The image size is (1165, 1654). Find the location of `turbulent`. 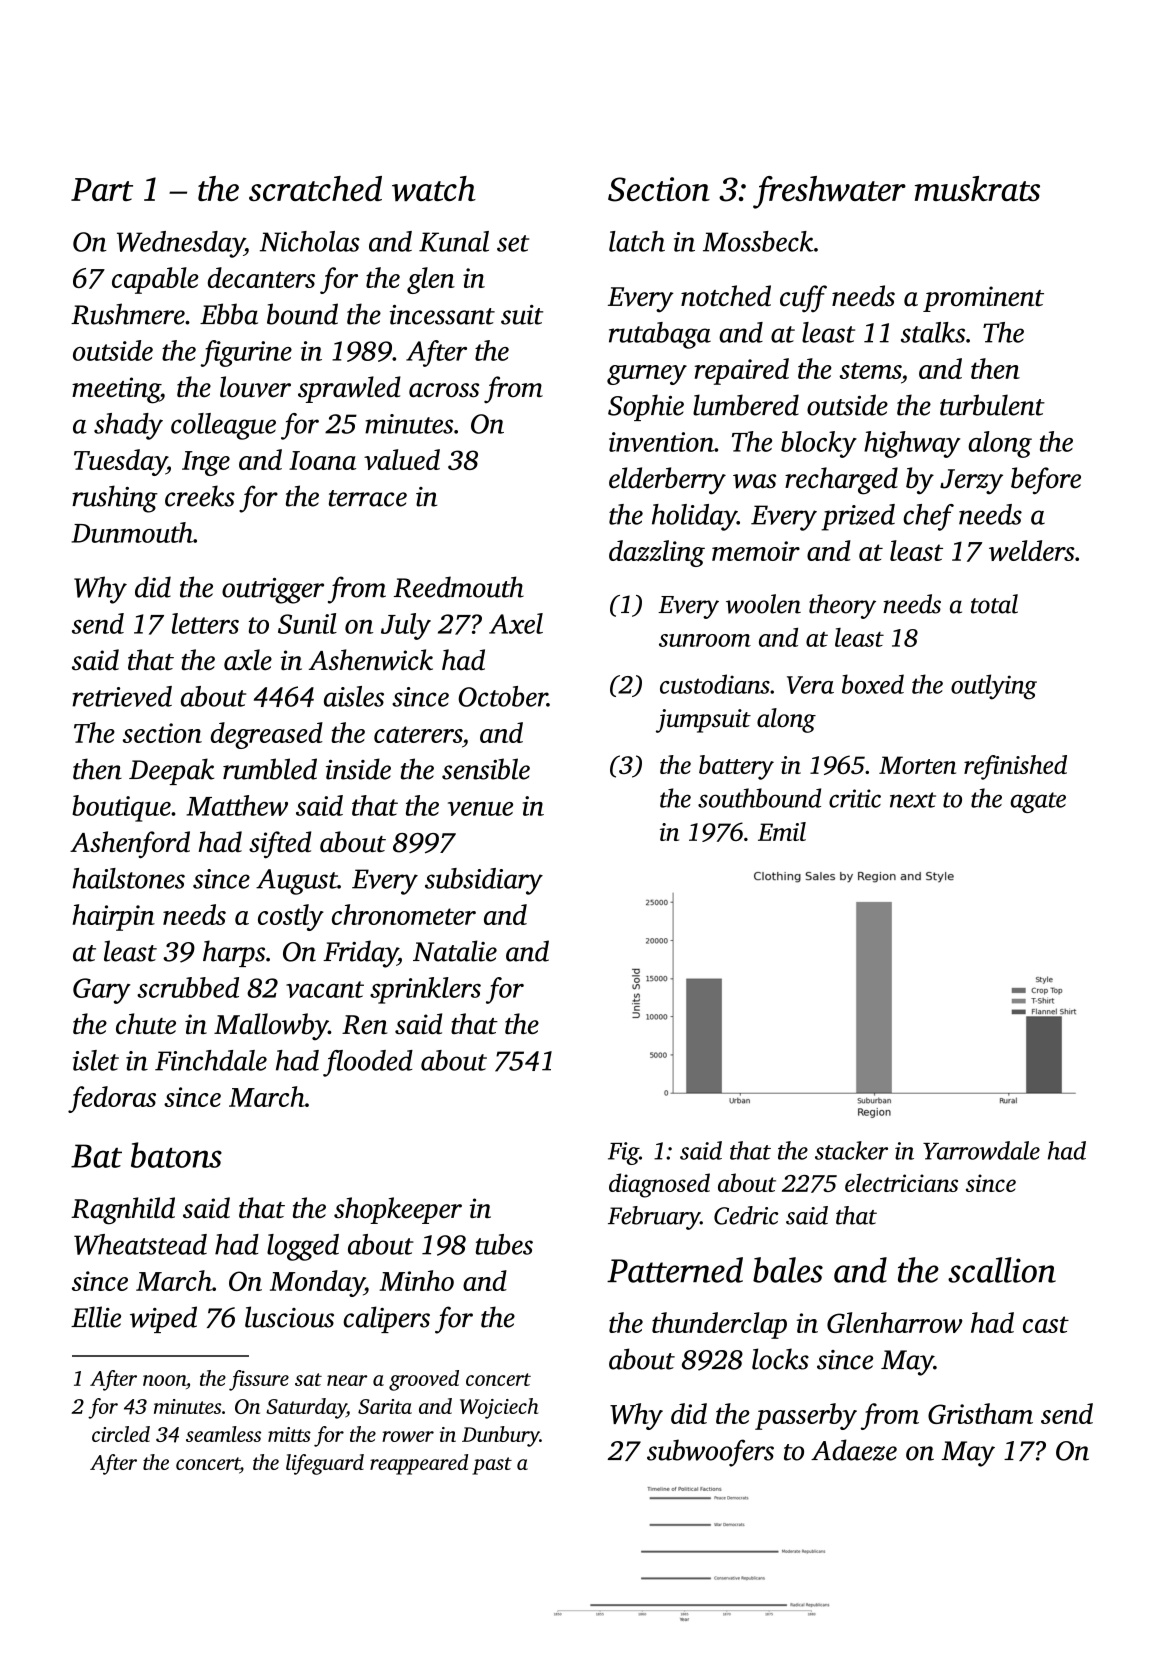

turbulent is located at coordinates (992, 405).
